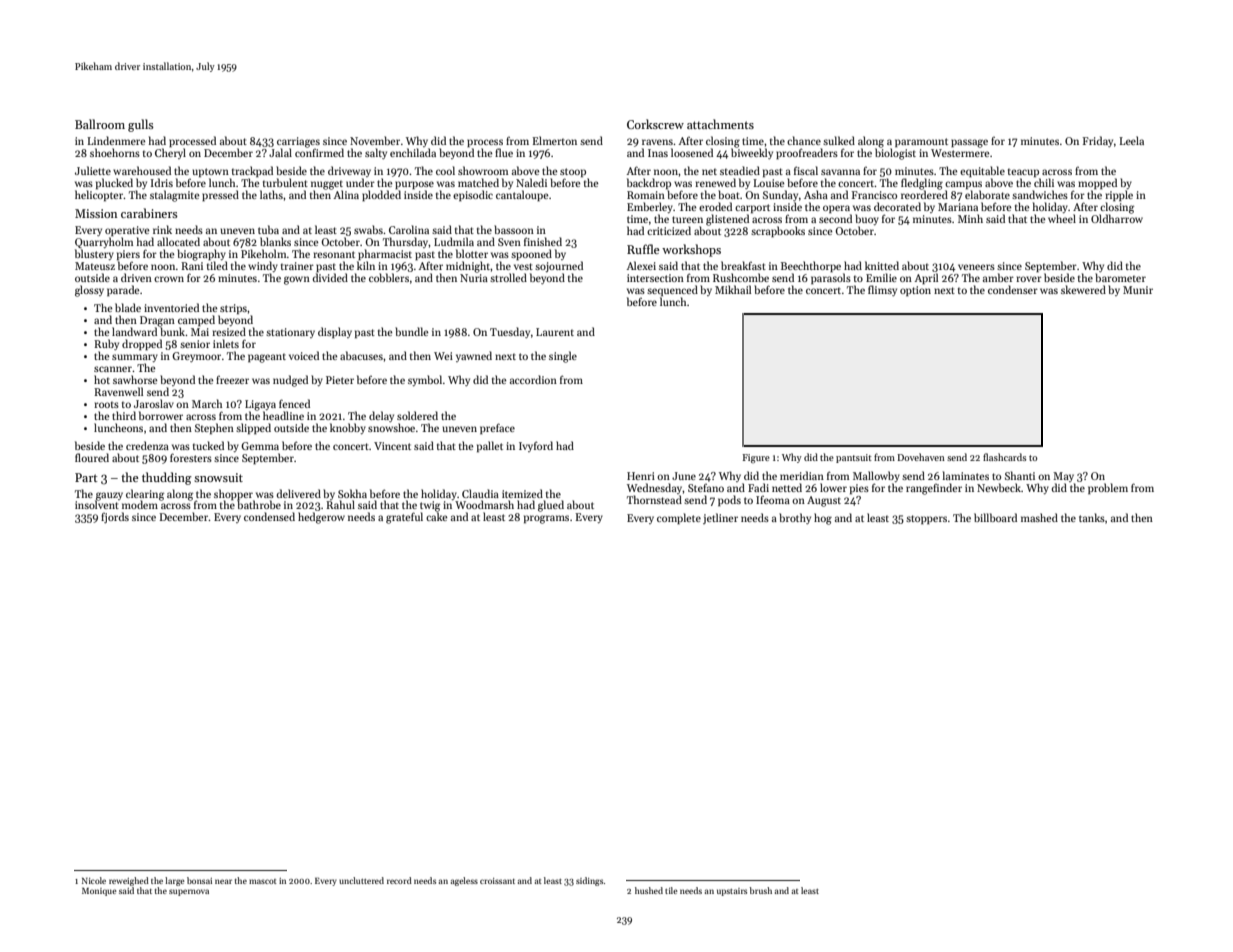 This screenshot has height=952, width=1233. Describe the element at coordinates (921, 457) in the screenshot. I see `Dovehaven` at that location.
